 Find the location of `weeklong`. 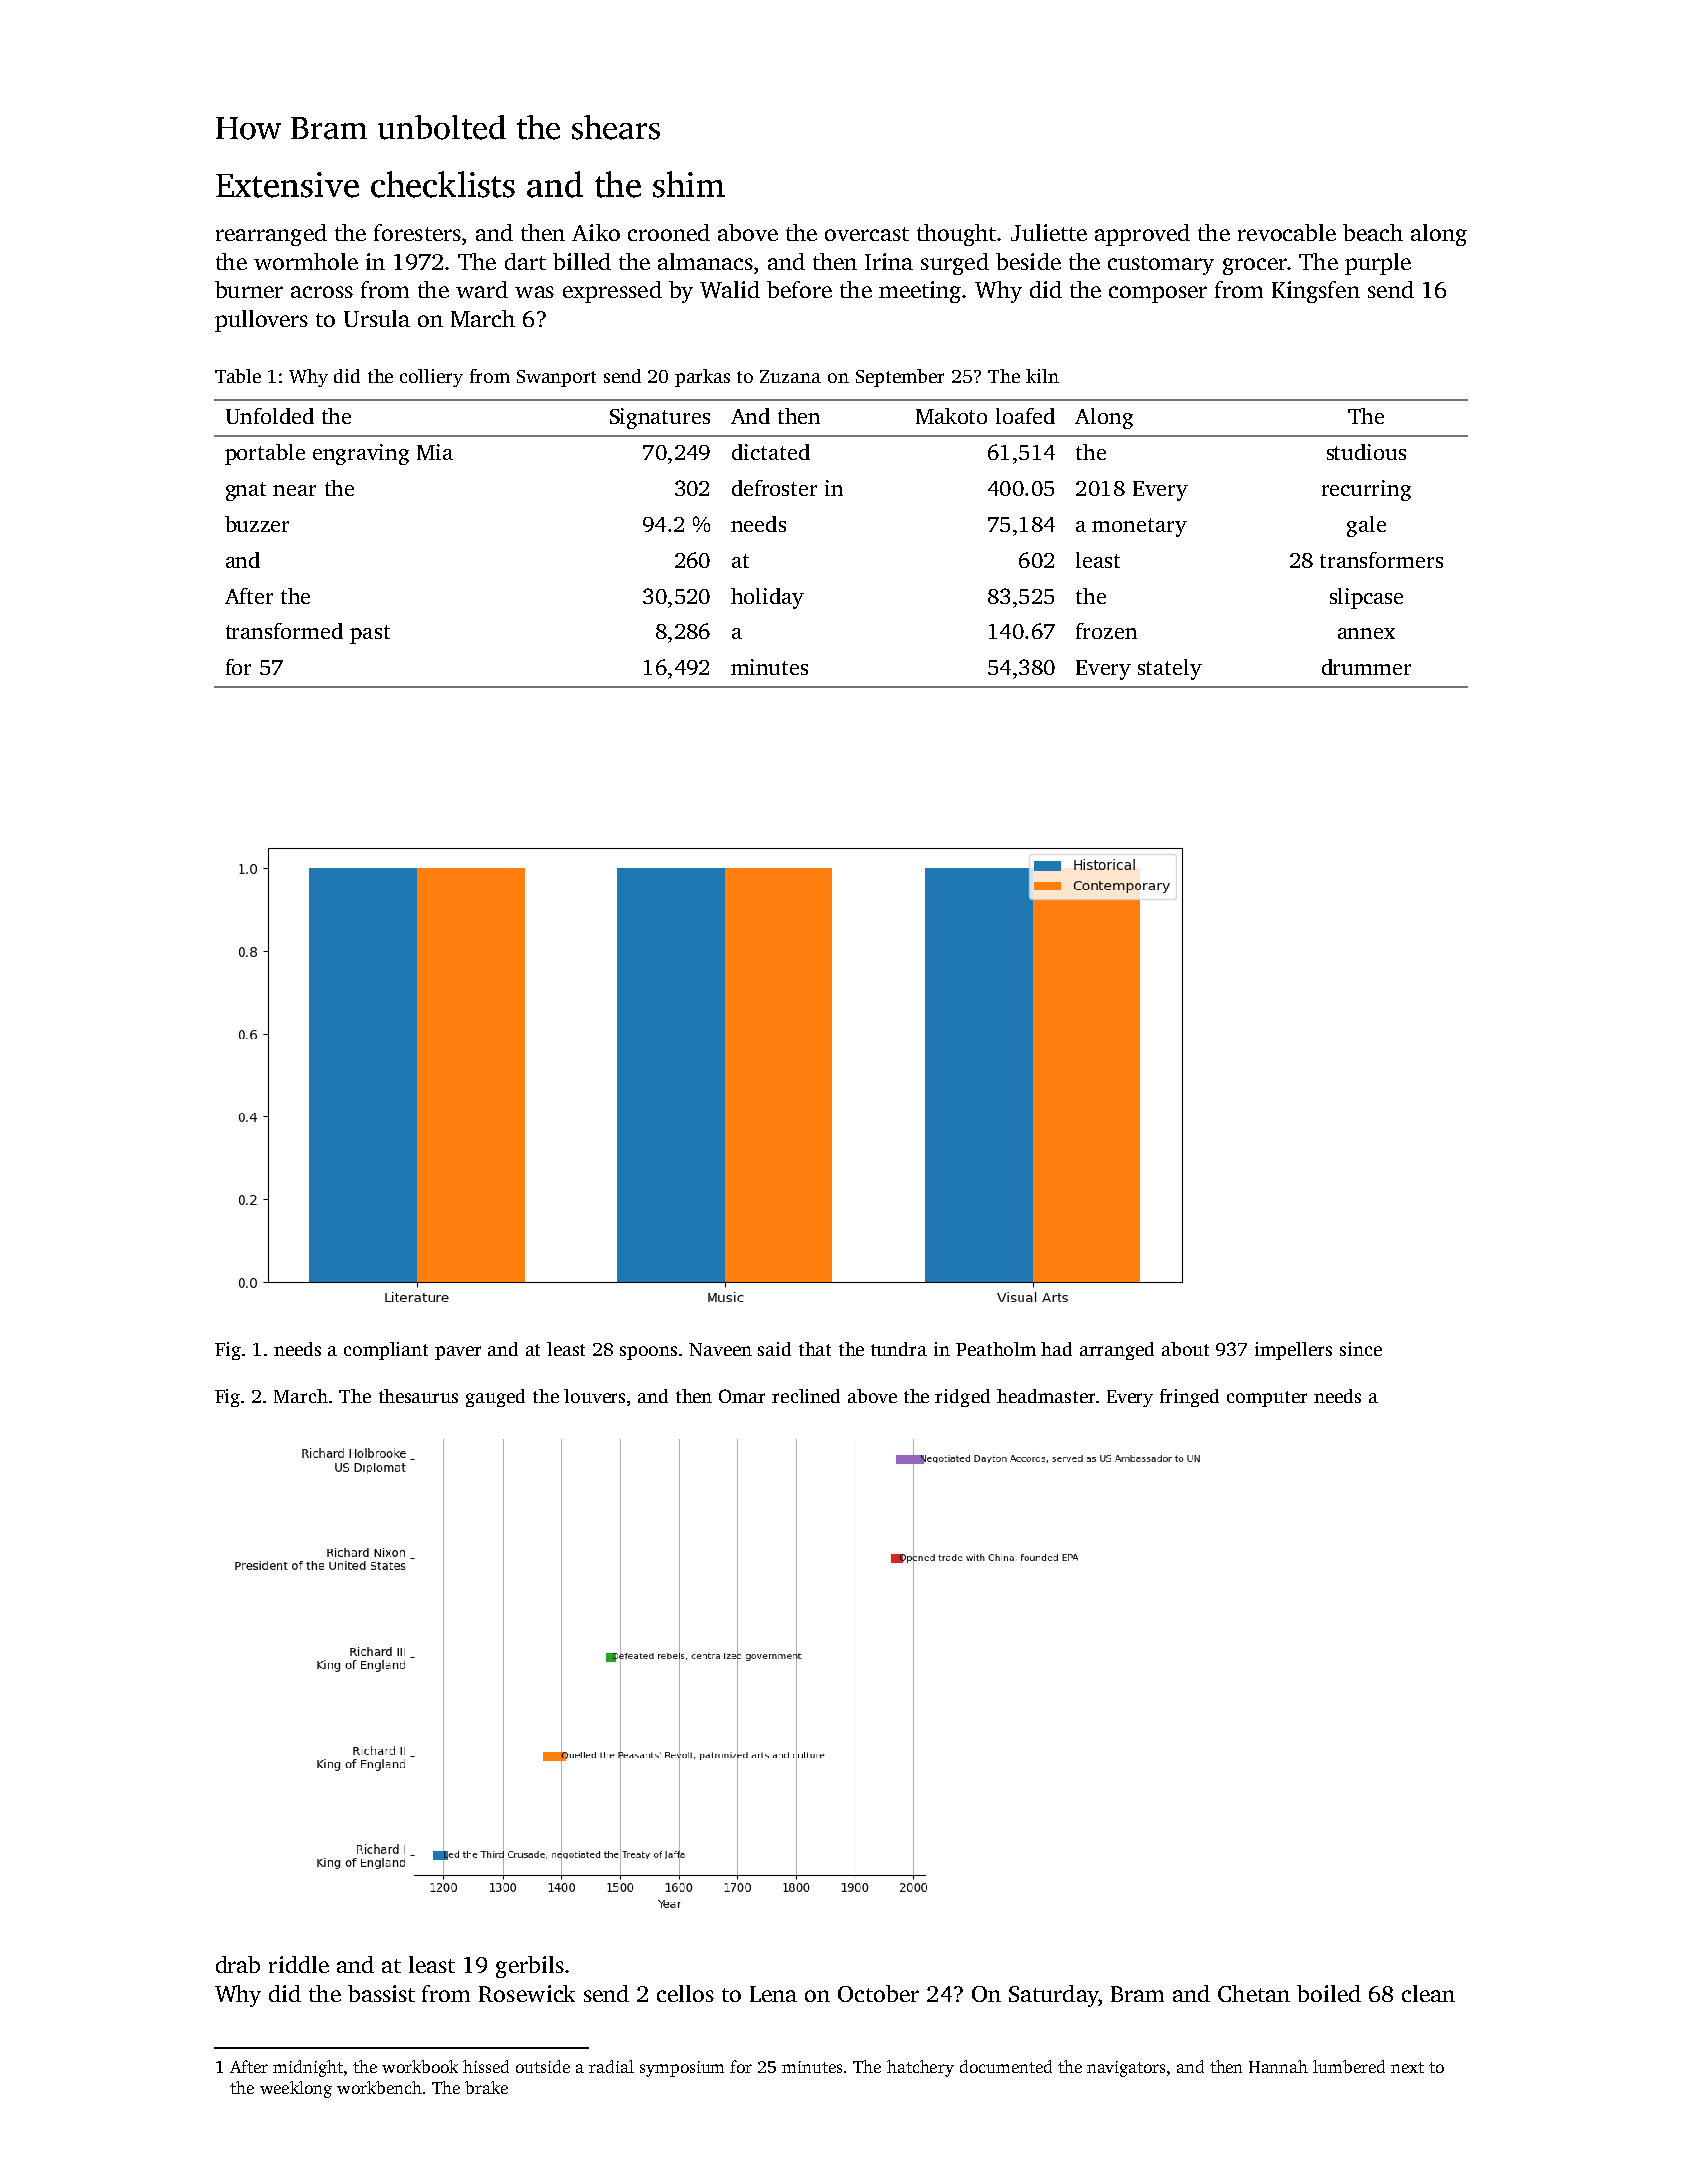

weeklong is located at coordinates (296, 2089).
